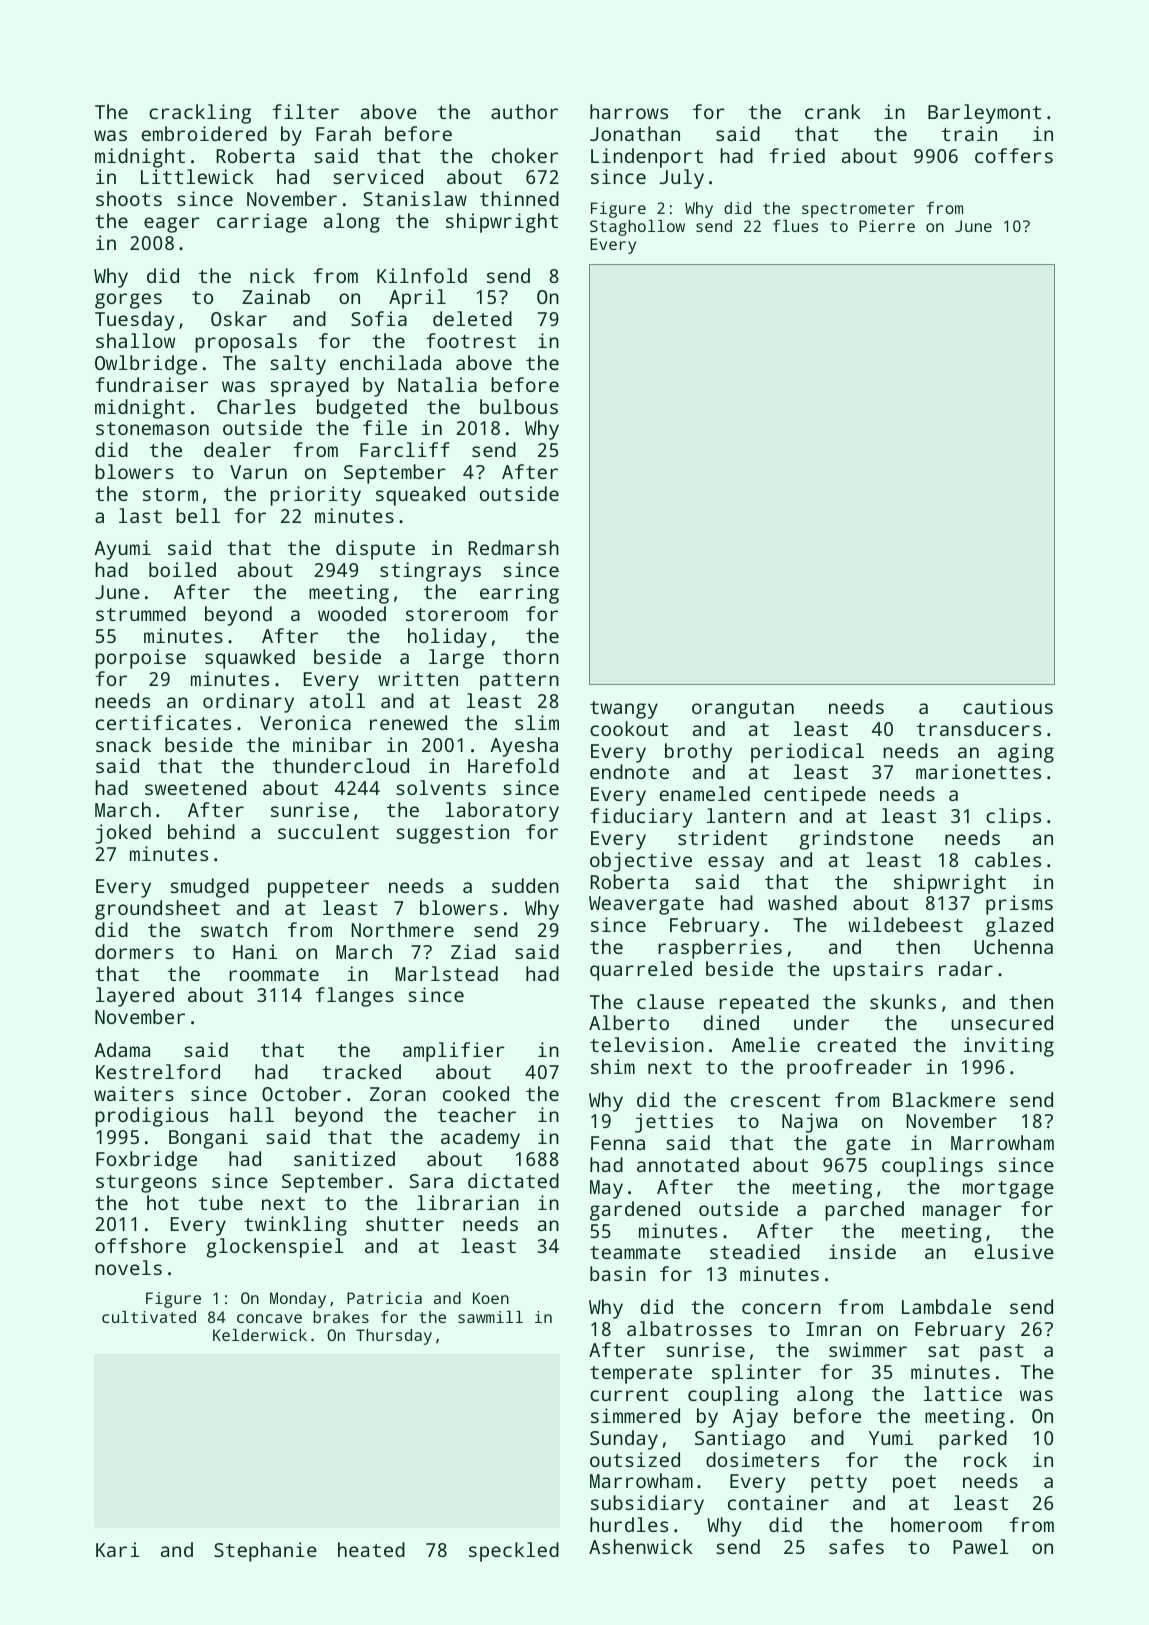 This screenshot has height=1625, width=1149. What do you see at coordinates (315, 496) in the screenshot?
I see `priority` at bounding box center [315, 496].
